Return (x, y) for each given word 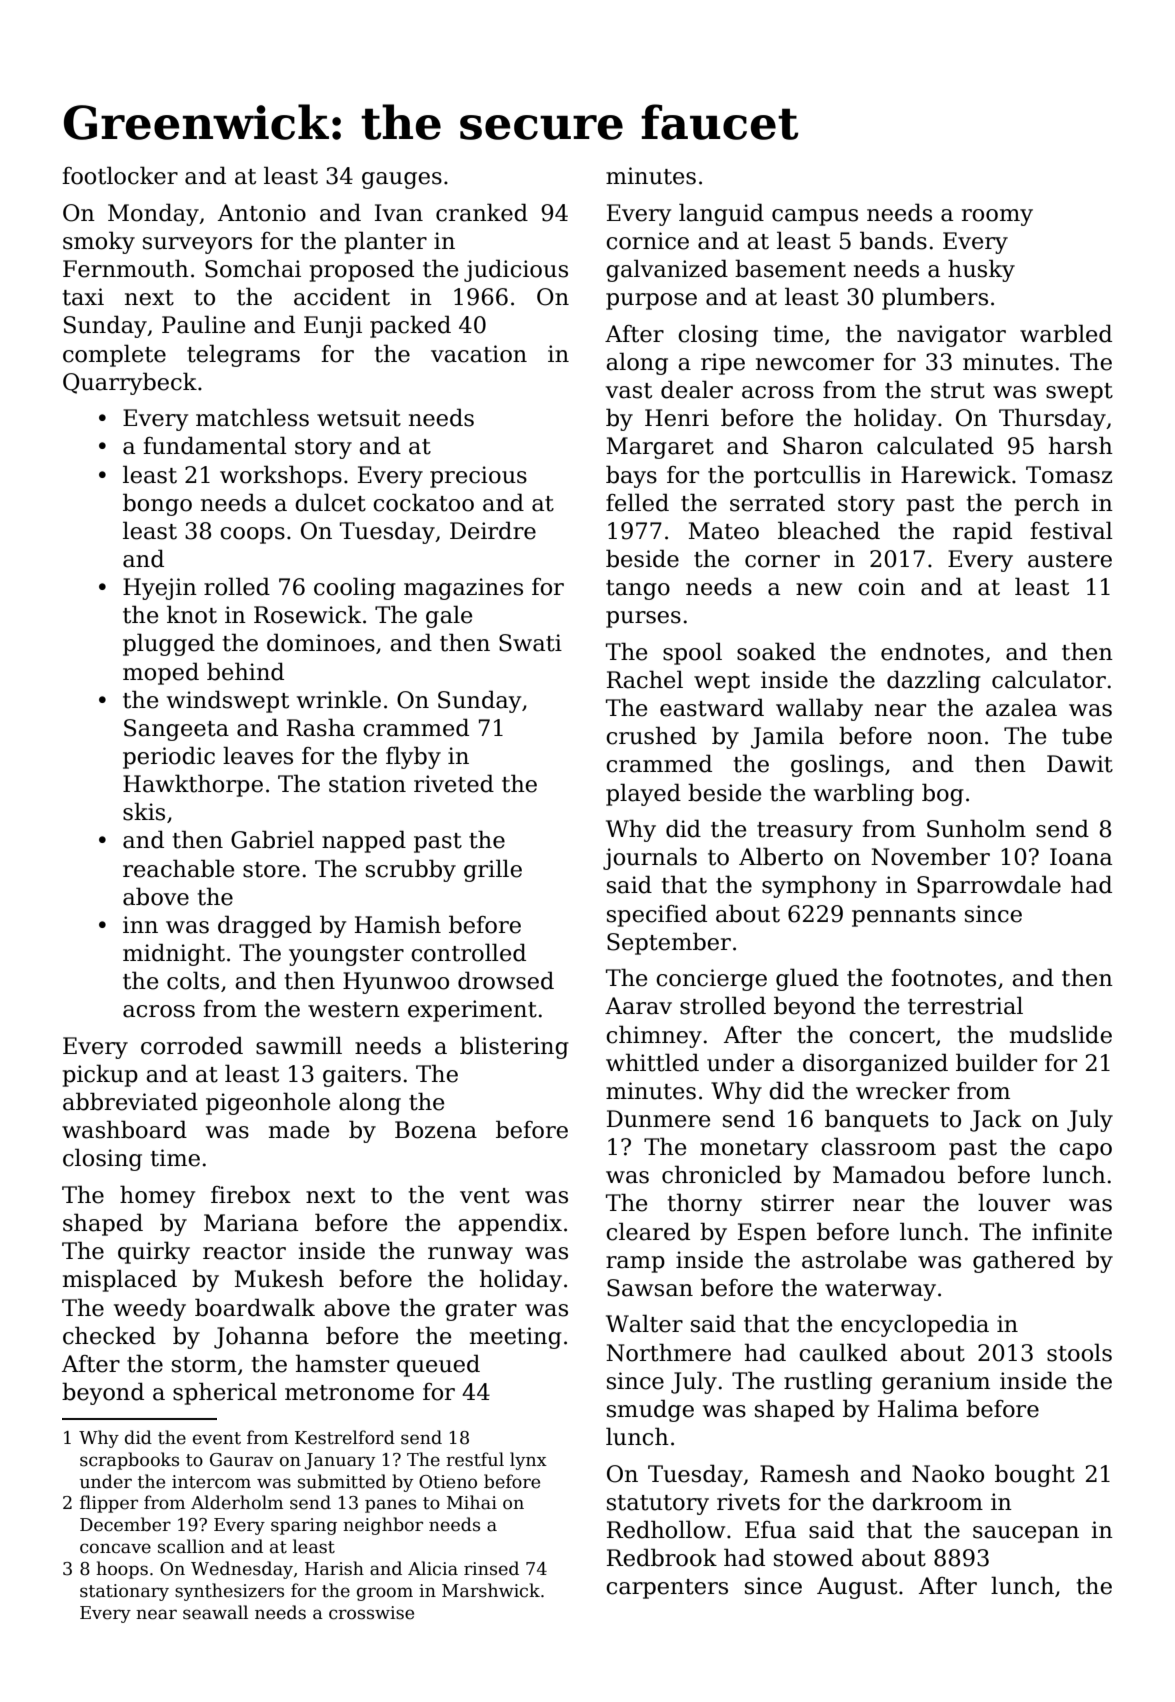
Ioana (1081, 857)
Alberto (781, 856)
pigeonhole (268, 1103)
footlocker (120, 175)
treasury (805, 832)
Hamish (398, 924)
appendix (510, 1224)
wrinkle (339, 699)
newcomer (815, 364)
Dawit (1080, 764)
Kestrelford (345, 1437)
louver (1014, 1202)
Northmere (668, 1352)
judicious (516, 270)
